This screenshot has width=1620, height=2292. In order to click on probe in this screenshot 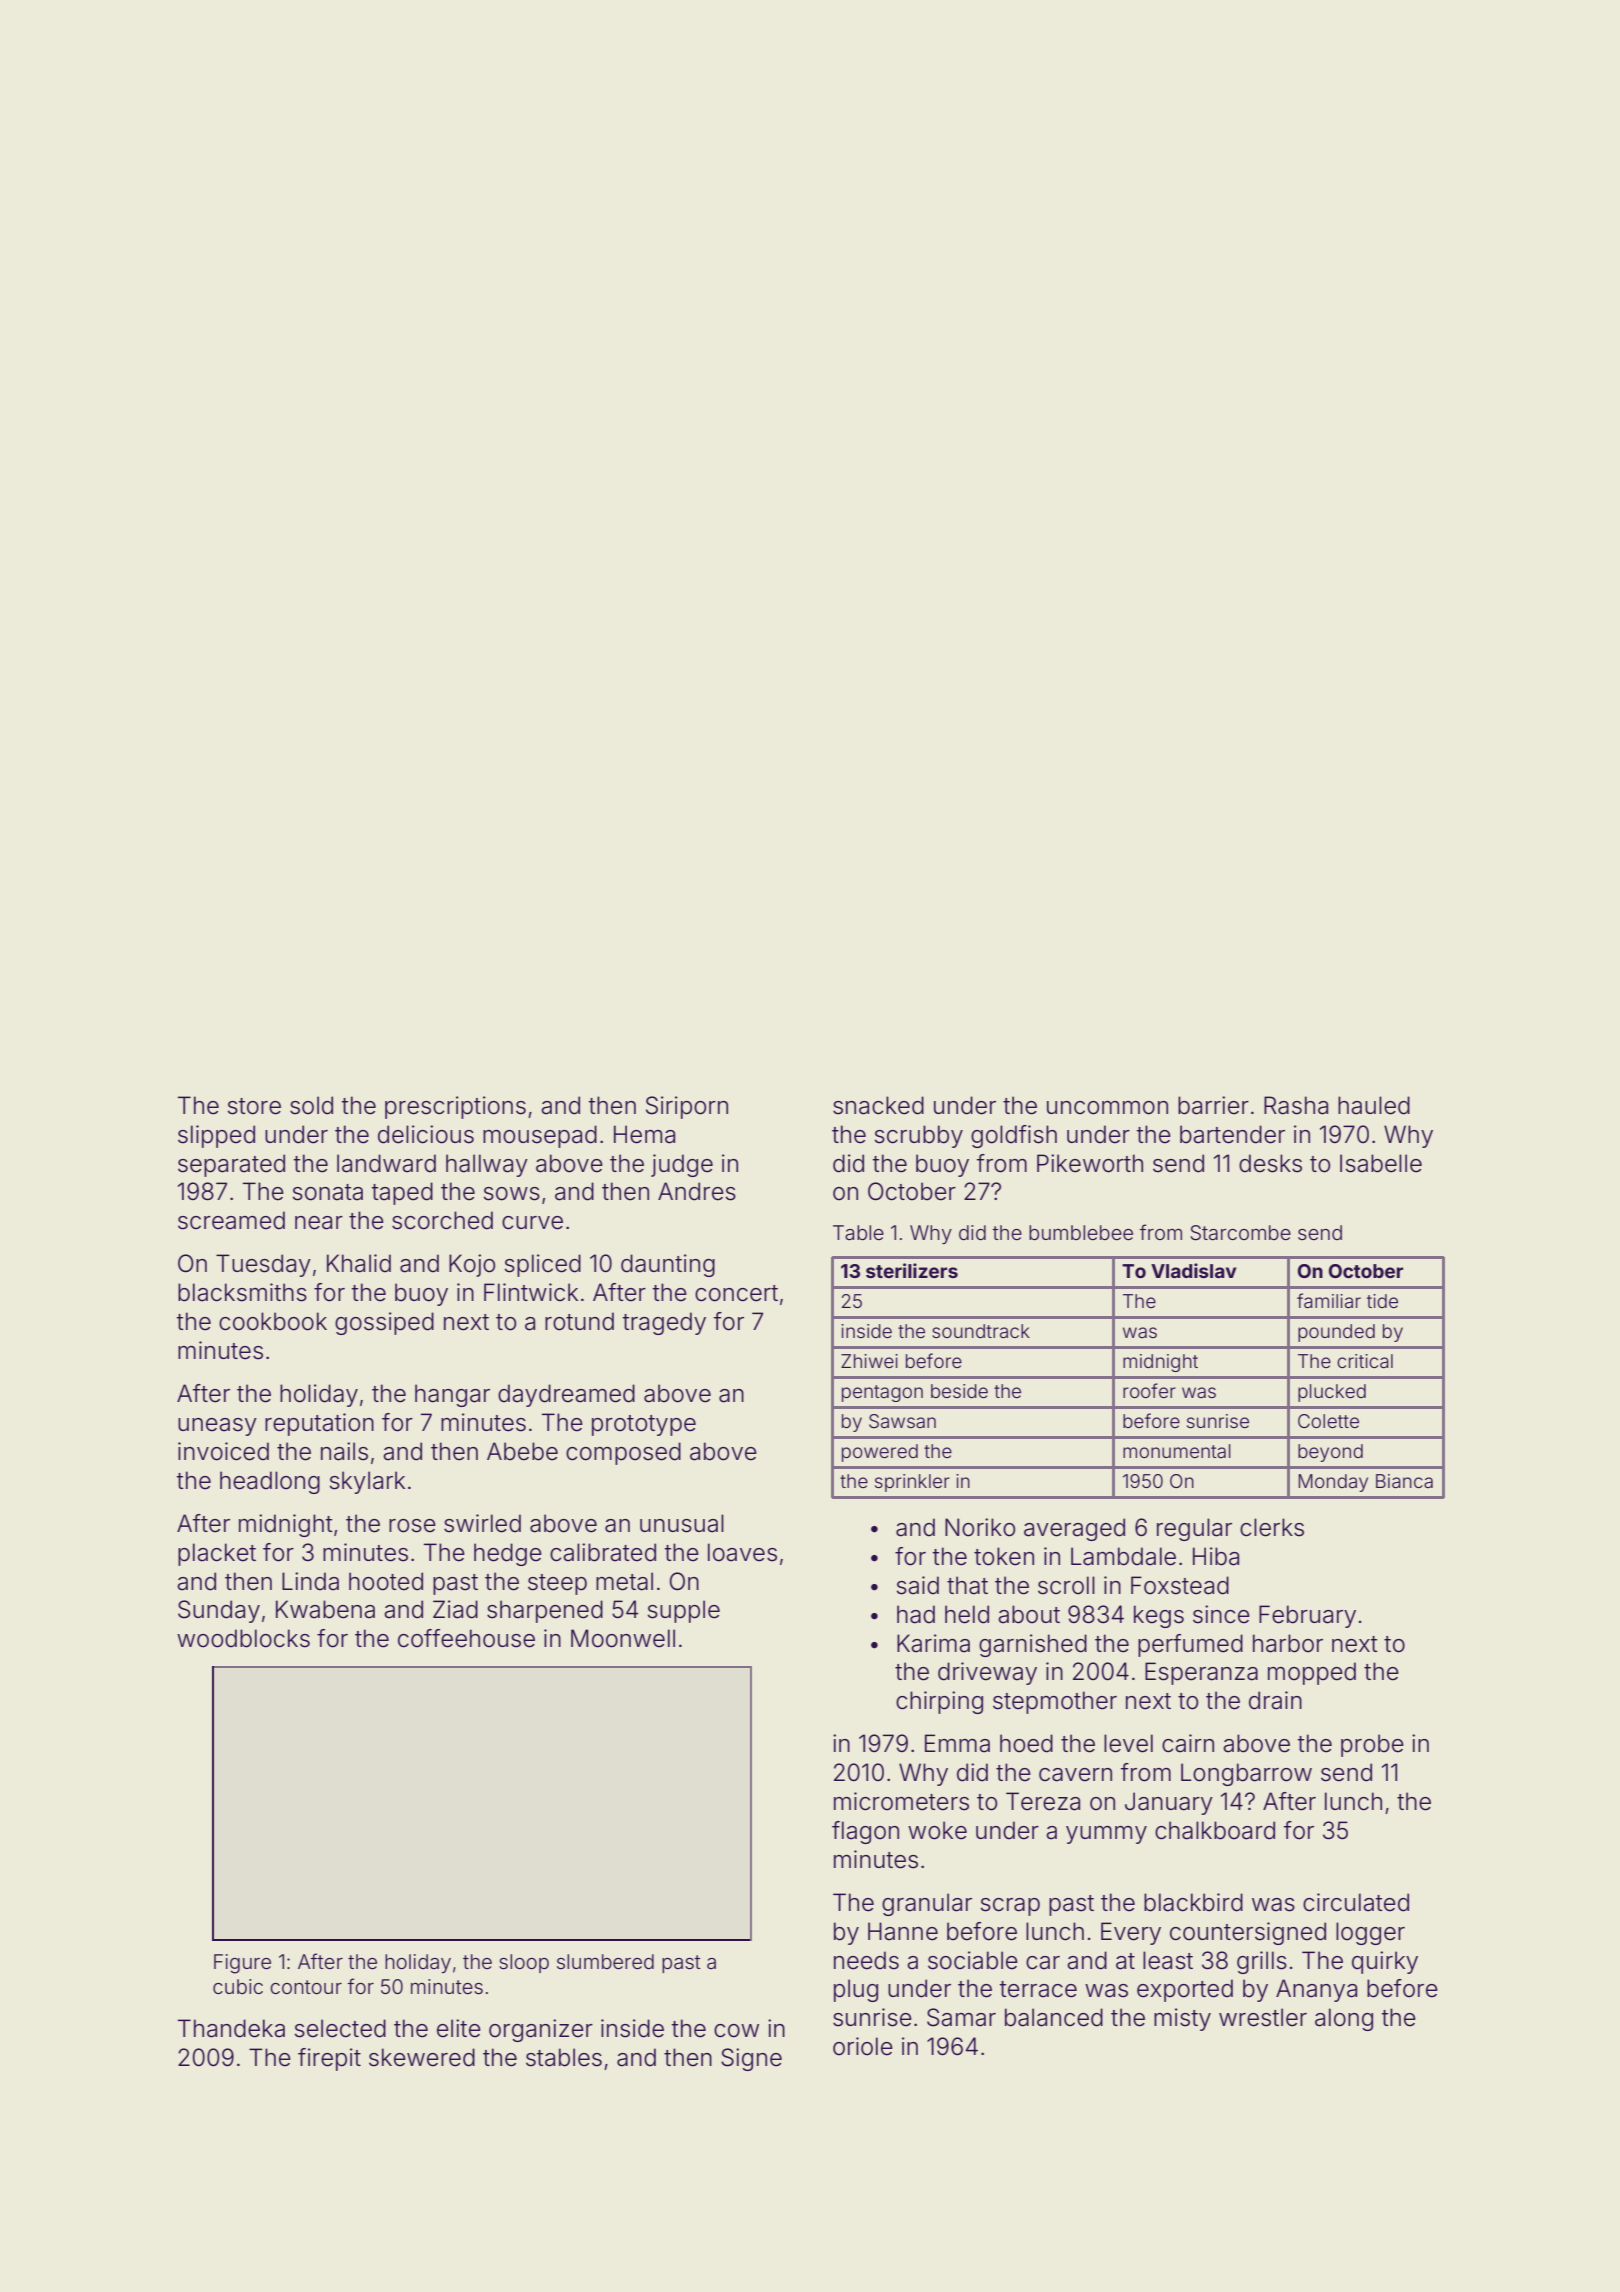, I will do `click(1372, 1745)`.
